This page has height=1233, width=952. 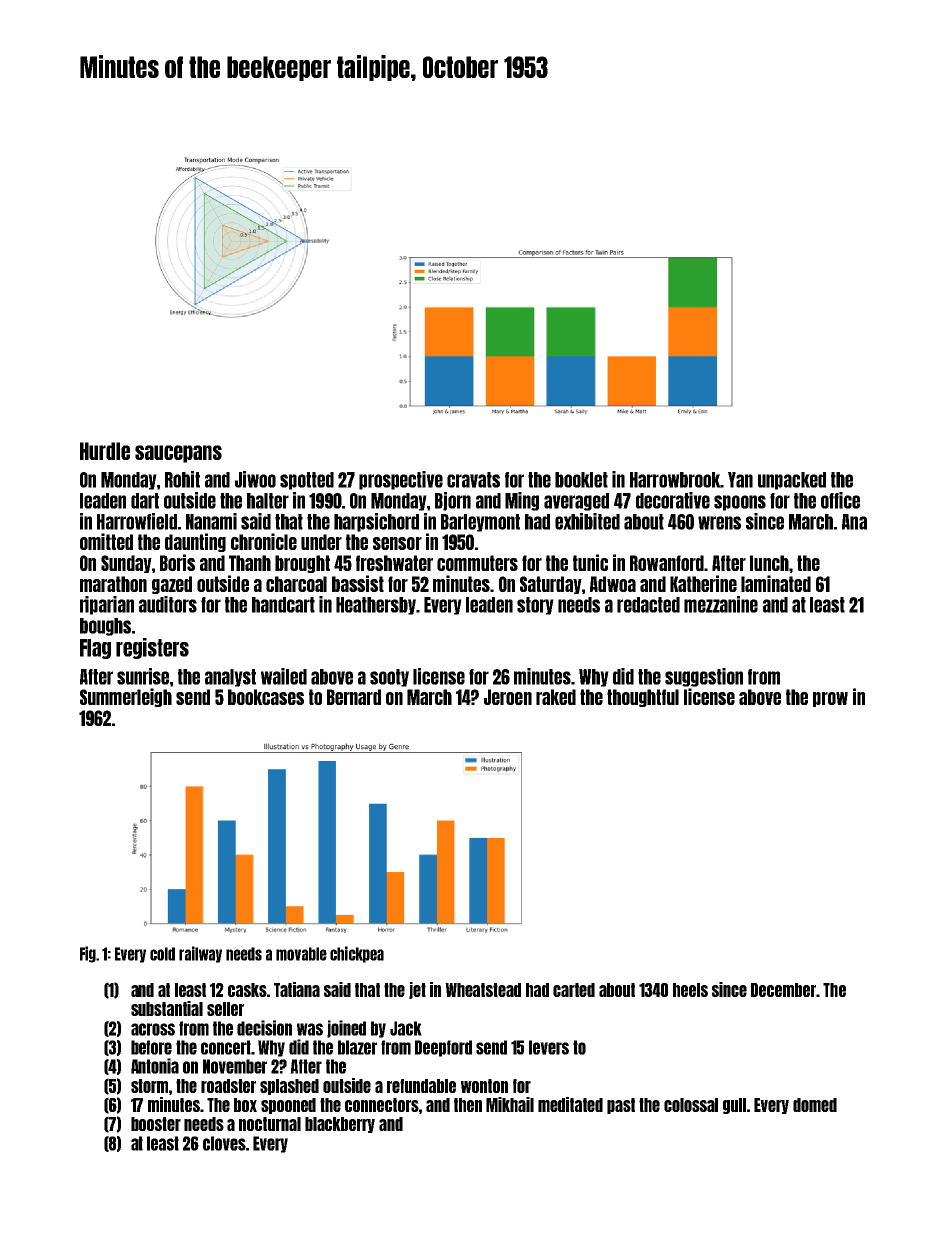 What do you see at coordinates (149, 1086) in the page?
I see `storm` at bounding box center [149, 1086].
